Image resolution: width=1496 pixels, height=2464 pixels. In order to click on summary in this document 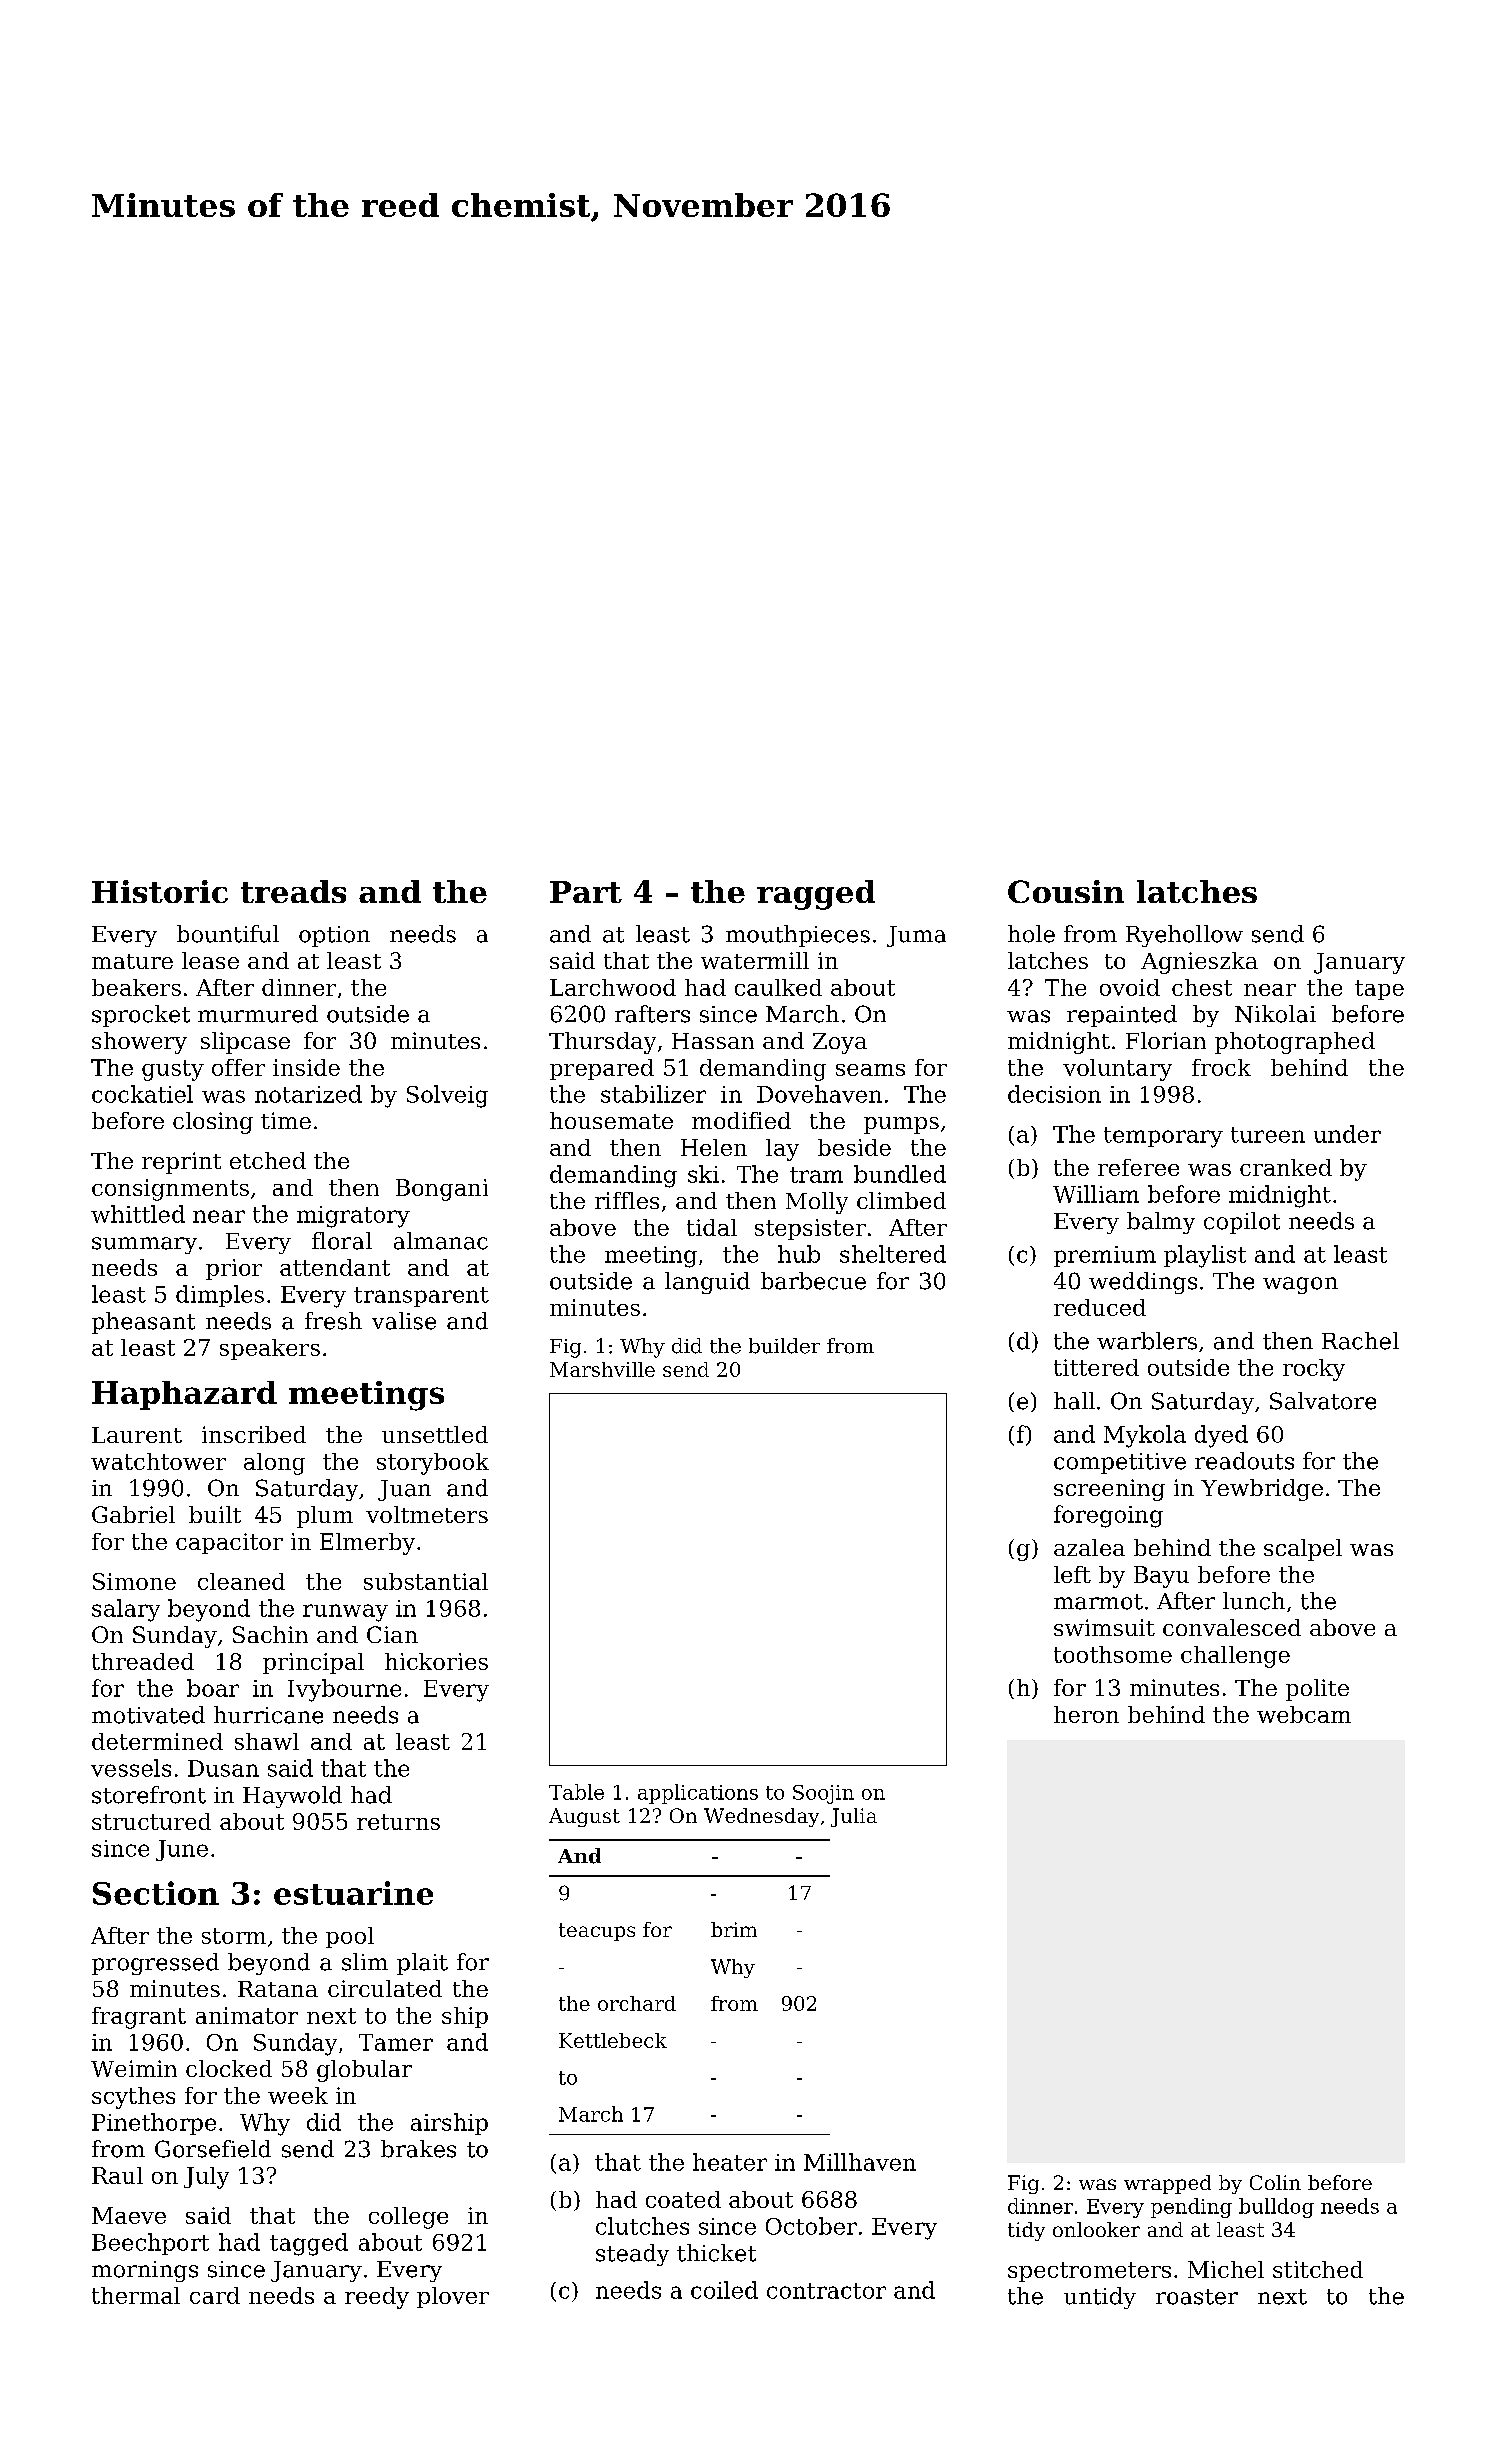, I will do `click(144, 1245)`.
